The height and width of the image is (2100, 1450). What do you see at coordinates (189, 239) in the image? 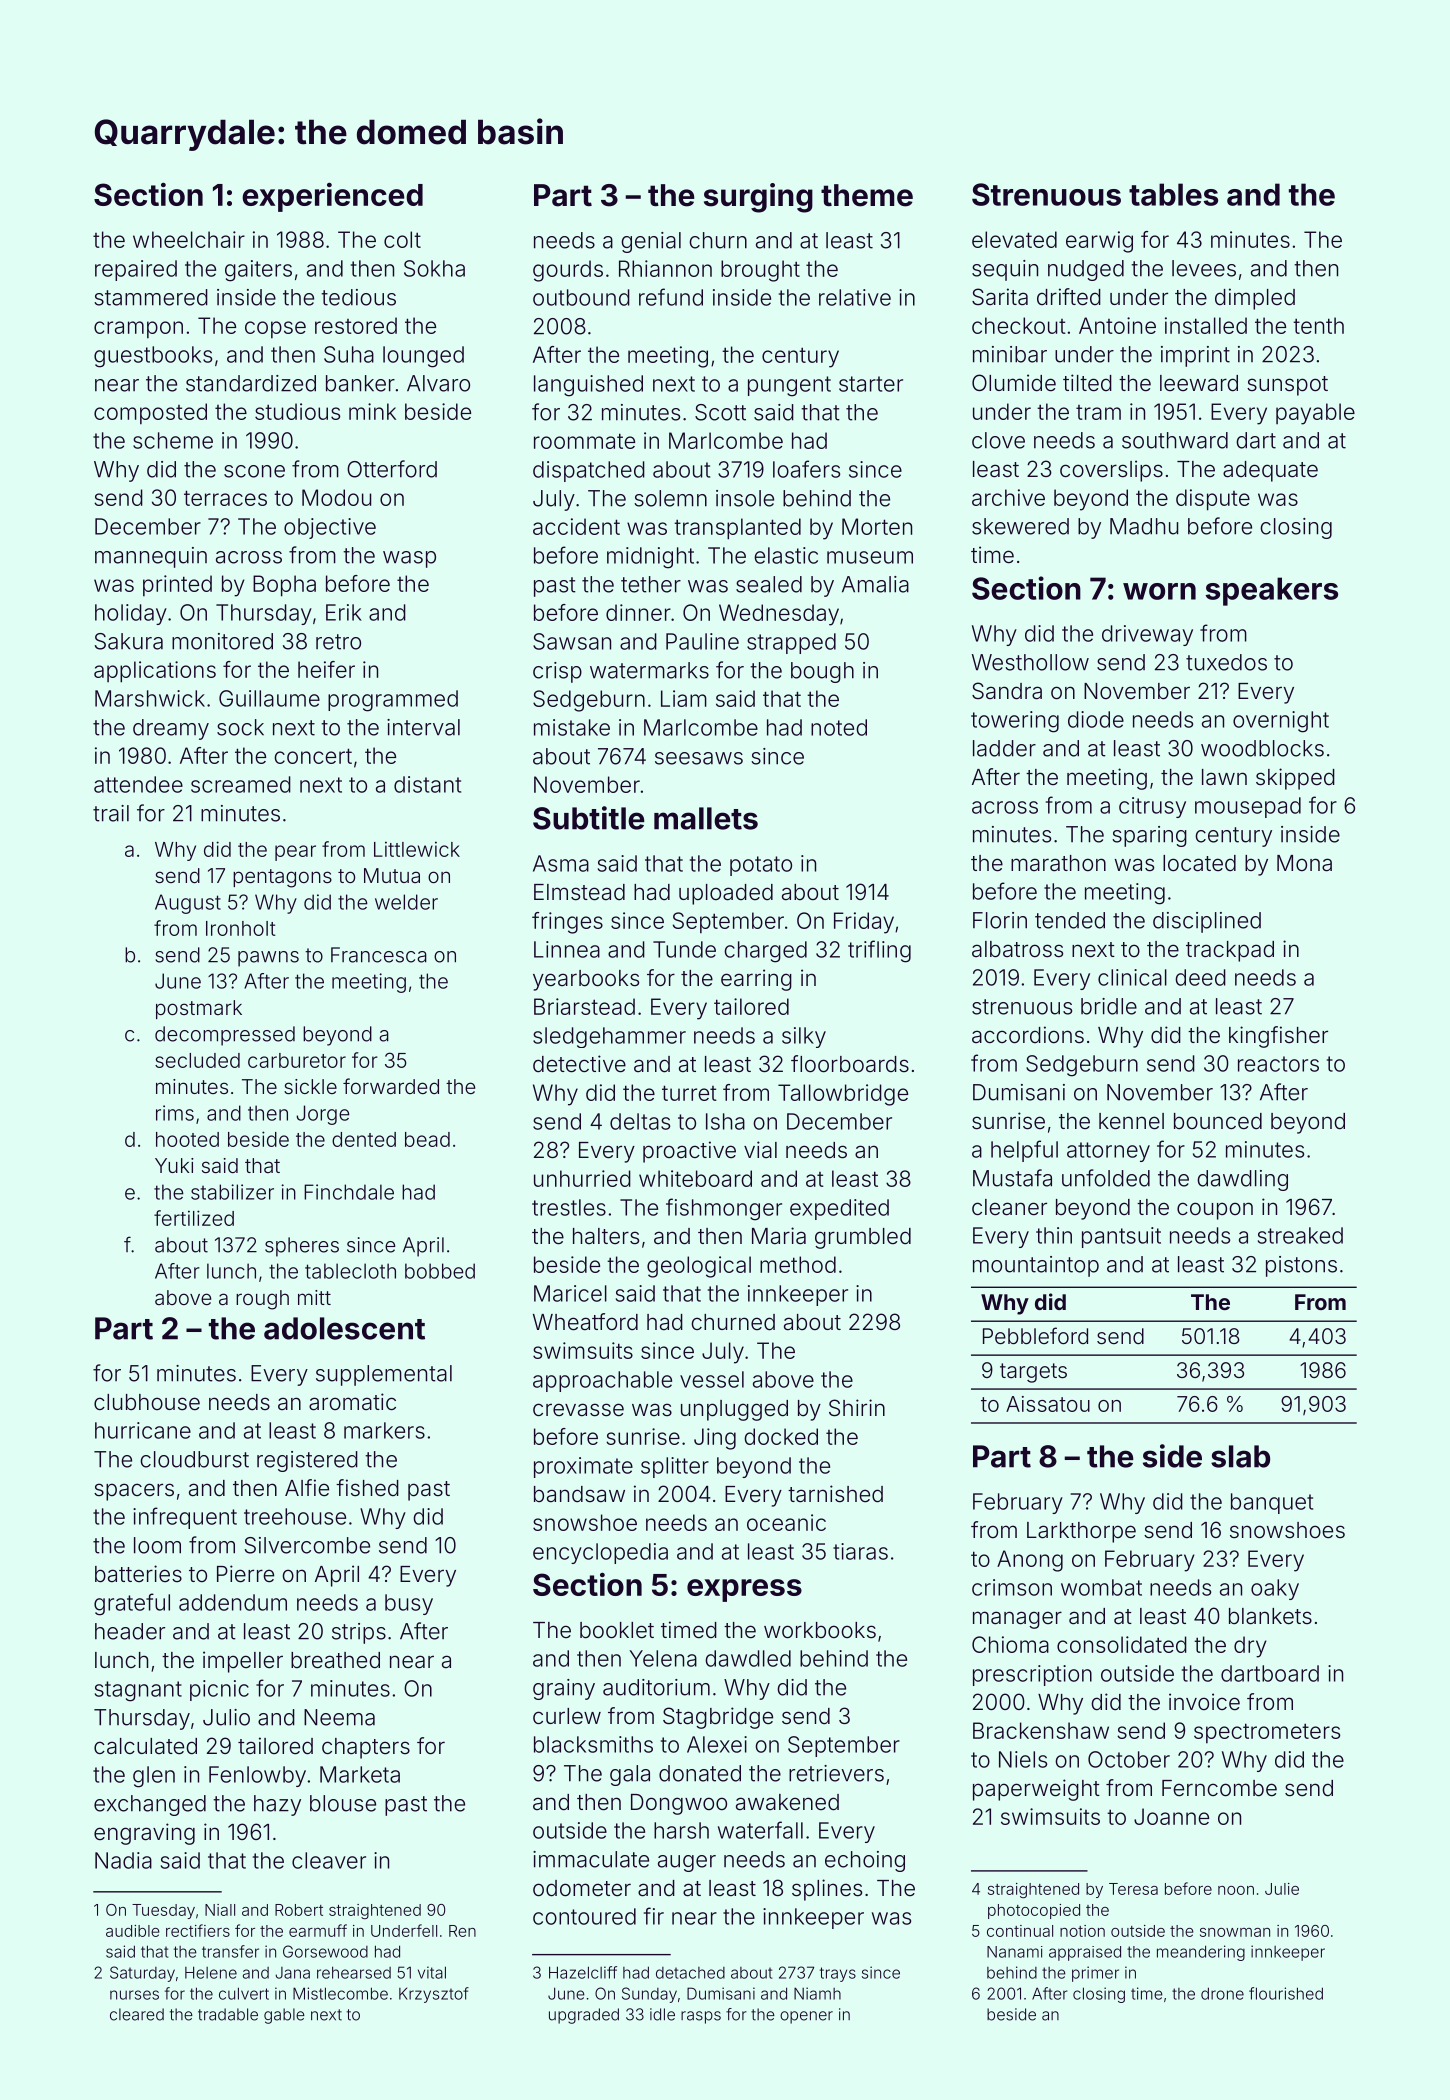
I see `wheelchair` at bounding box center [189, 239].
